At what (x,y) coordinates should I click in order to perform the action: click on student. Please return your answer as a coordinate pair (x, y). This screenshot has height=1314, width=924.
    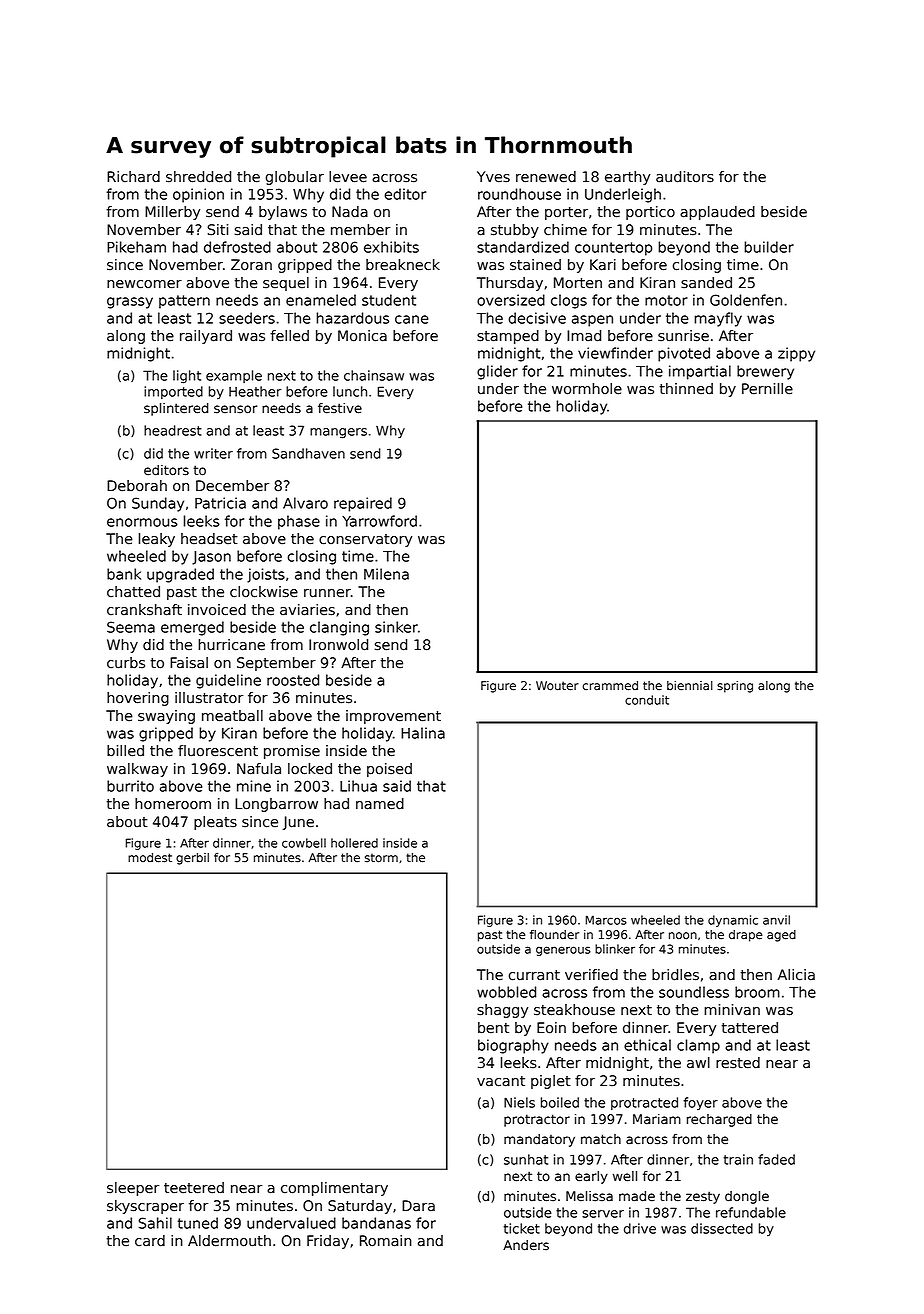
    Looking at the image, I should click on (389, 300).
